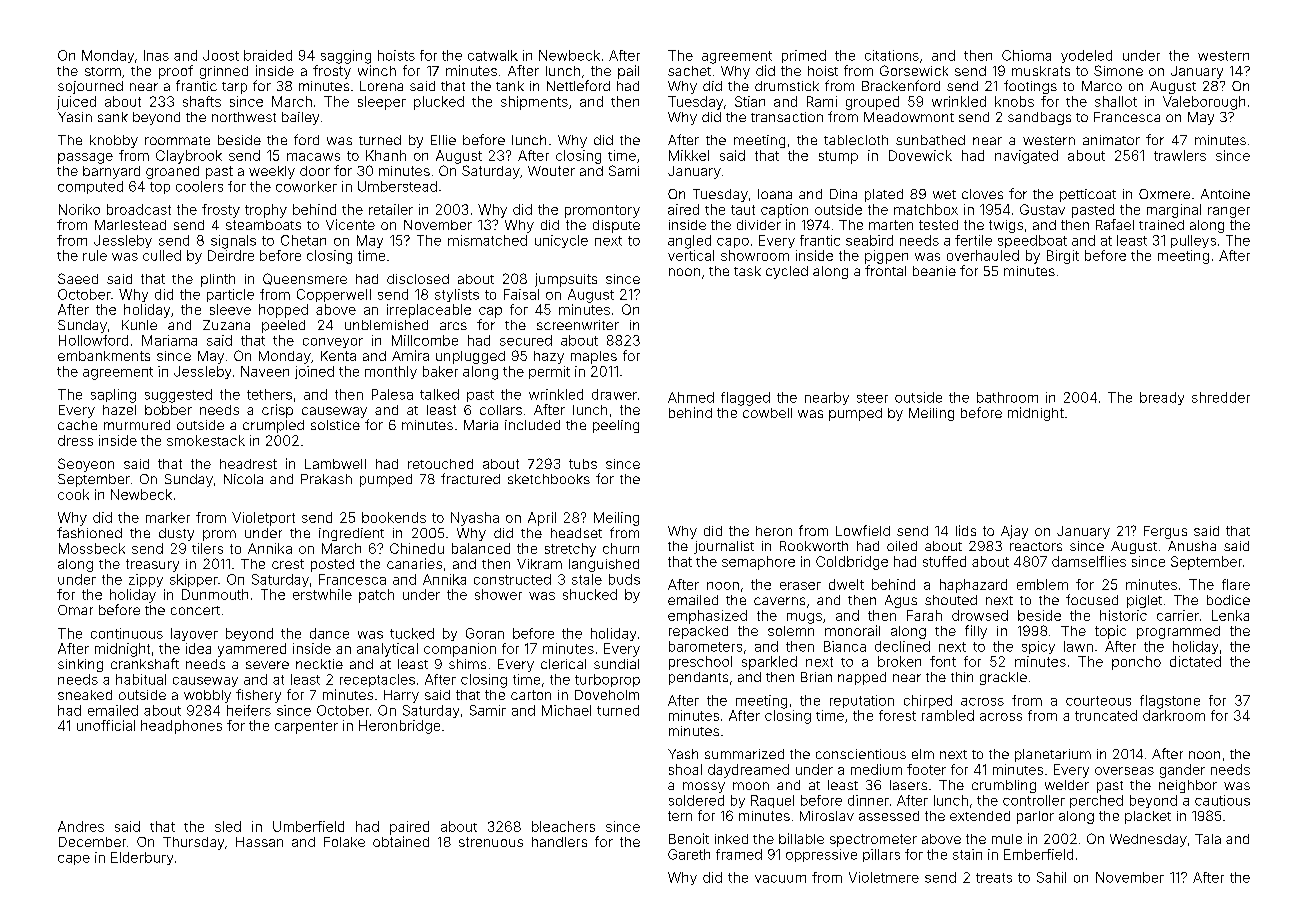 Image resolution: width=1308 pixels, height=924 pixels. Describe the element at coordinates (928, 701) in the page. I see `chirped` at that location.
